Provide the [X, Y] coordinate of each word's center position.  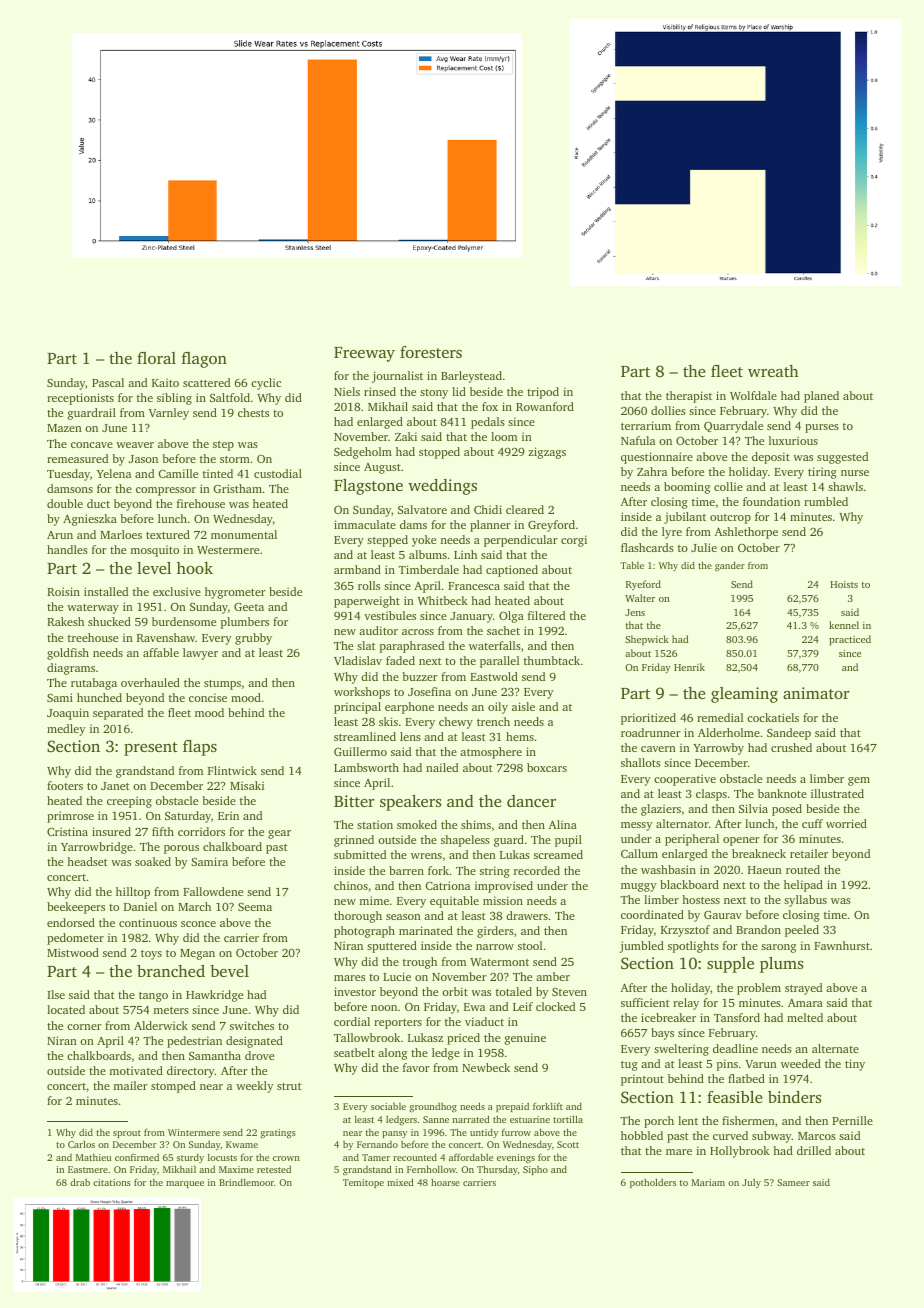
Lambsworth [366, 767]
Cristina [67, 831]
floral [156, 358]
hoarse [445, 1182]
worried [846, 823]
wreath [773, 371]
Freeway [364, 354]
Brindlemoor [246, 1182]
